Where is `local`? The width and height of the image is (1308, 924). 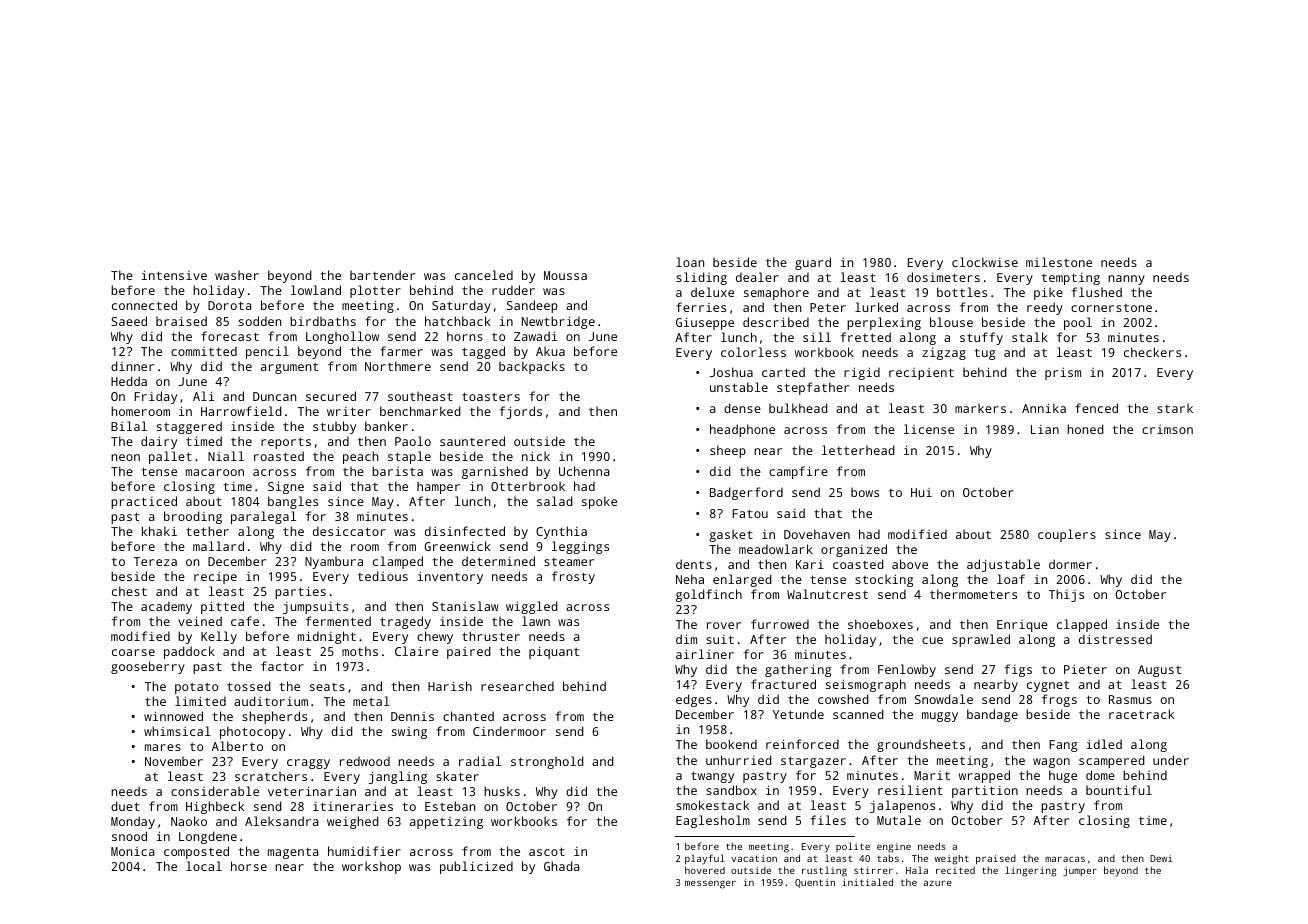
local is located at coordinates (204, 866).
